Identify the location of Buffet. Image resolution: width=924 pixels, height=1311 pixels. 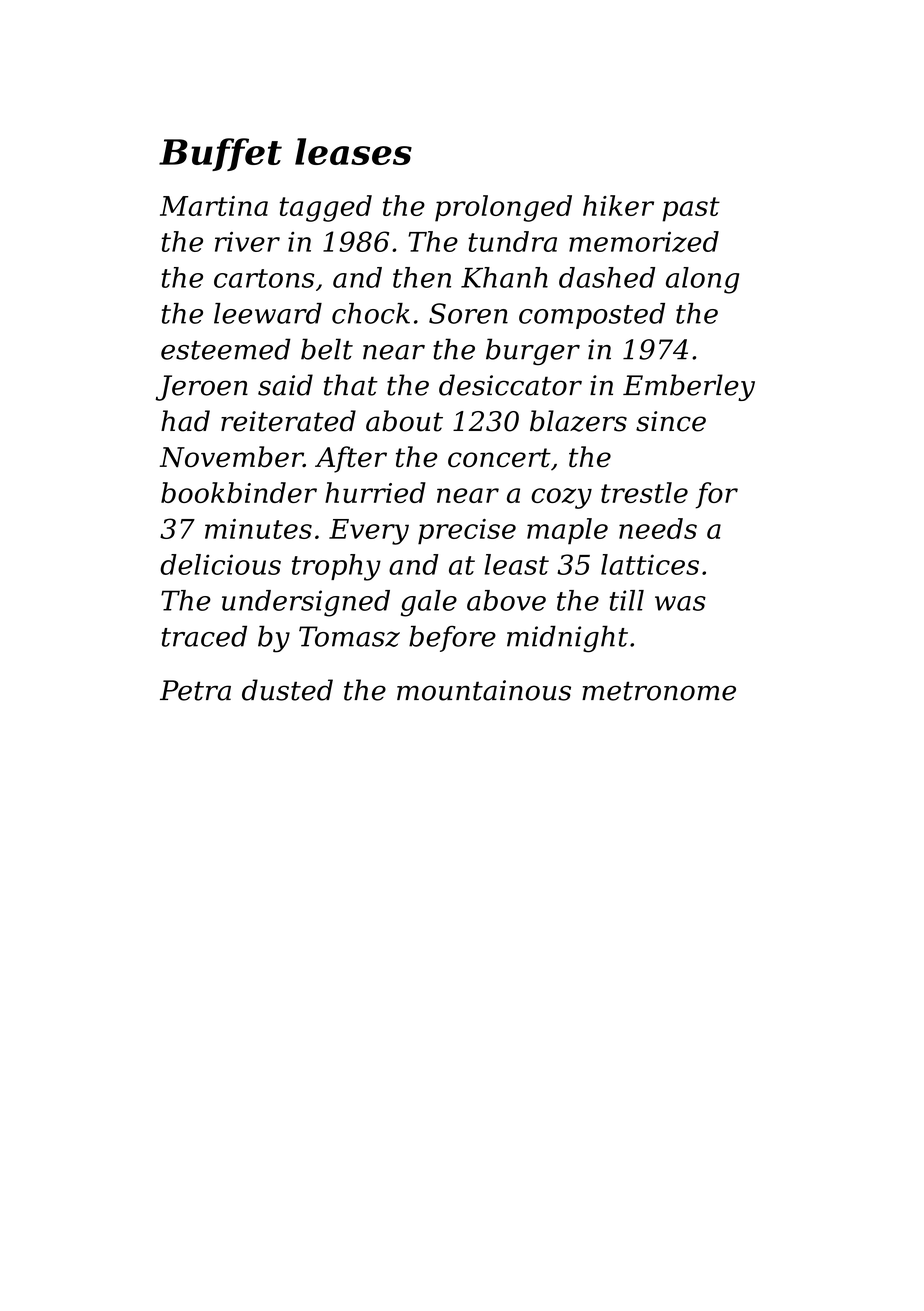
(220, 154).
